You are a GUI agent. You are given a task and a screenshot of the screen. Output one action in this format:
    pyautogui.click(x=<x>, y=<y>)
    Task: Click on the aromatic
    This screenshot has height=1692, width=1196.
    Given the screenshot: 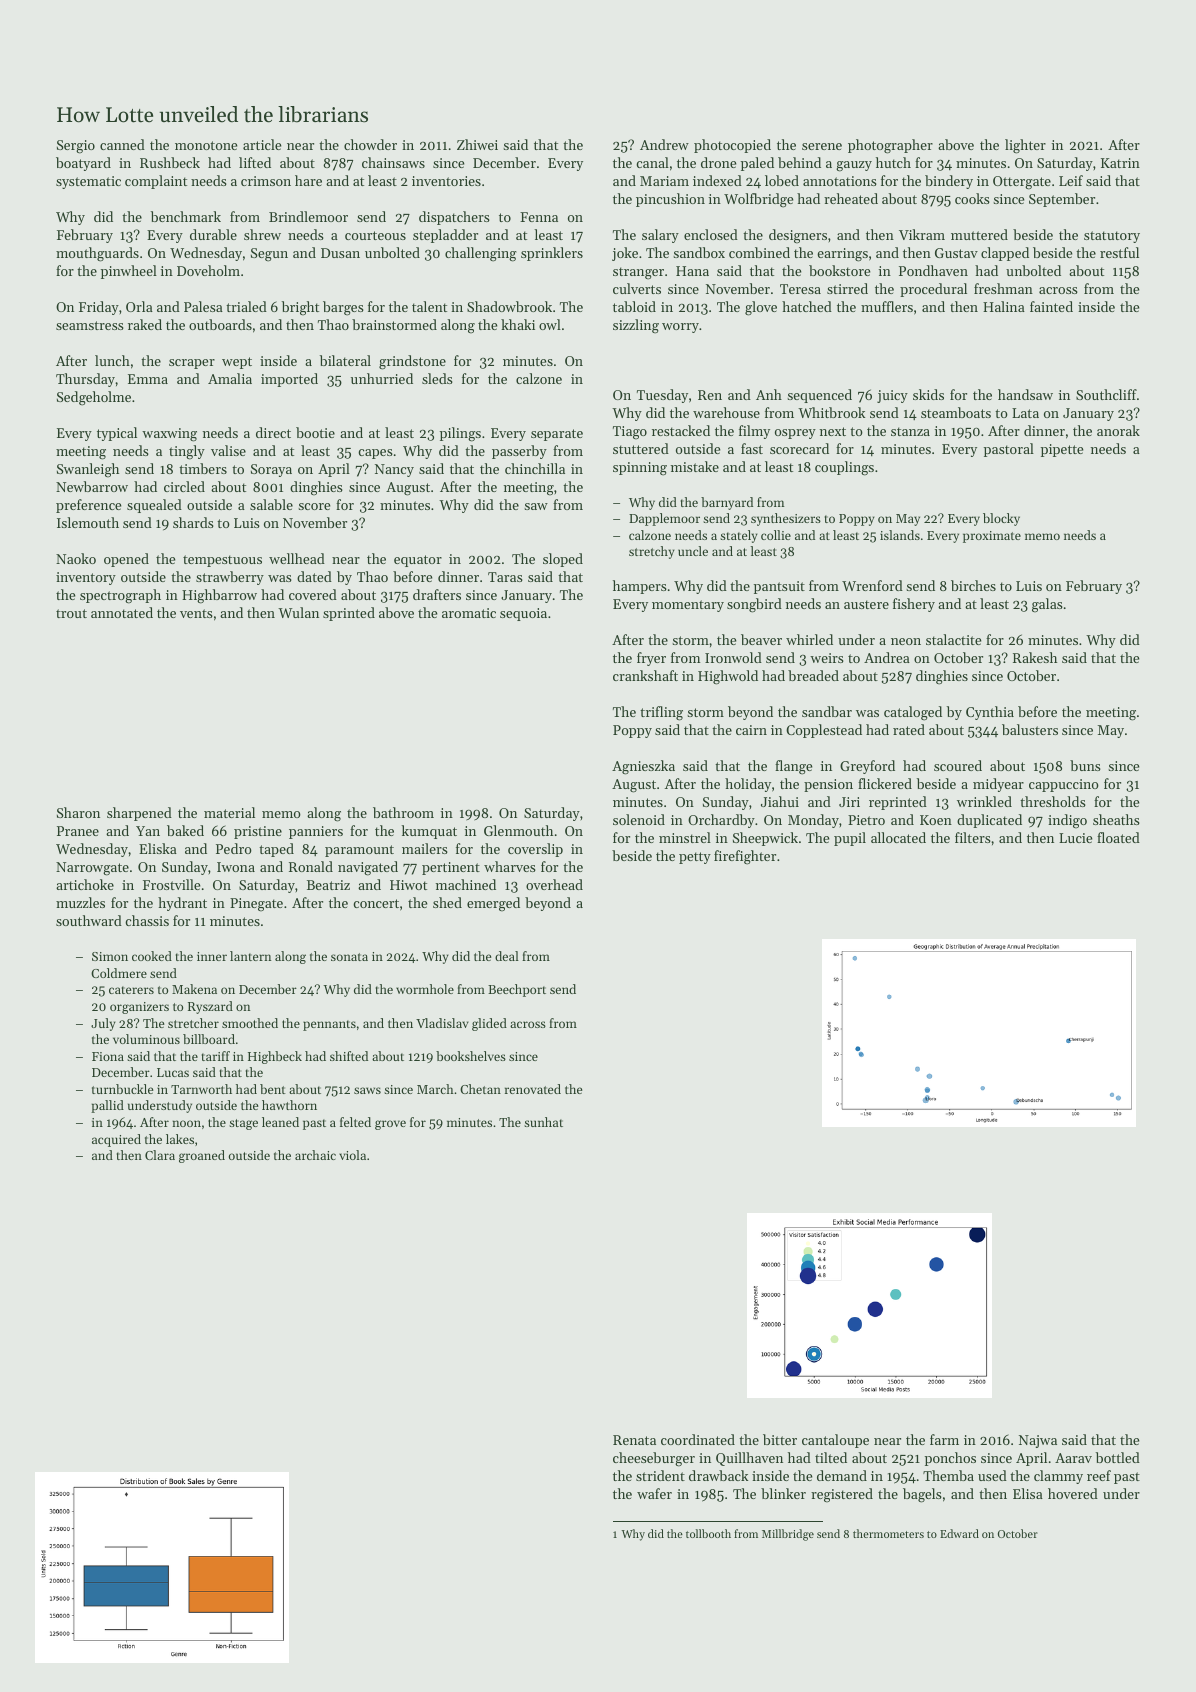 What is the action you would take?
    pyautogui.click(x=469, y=613)
